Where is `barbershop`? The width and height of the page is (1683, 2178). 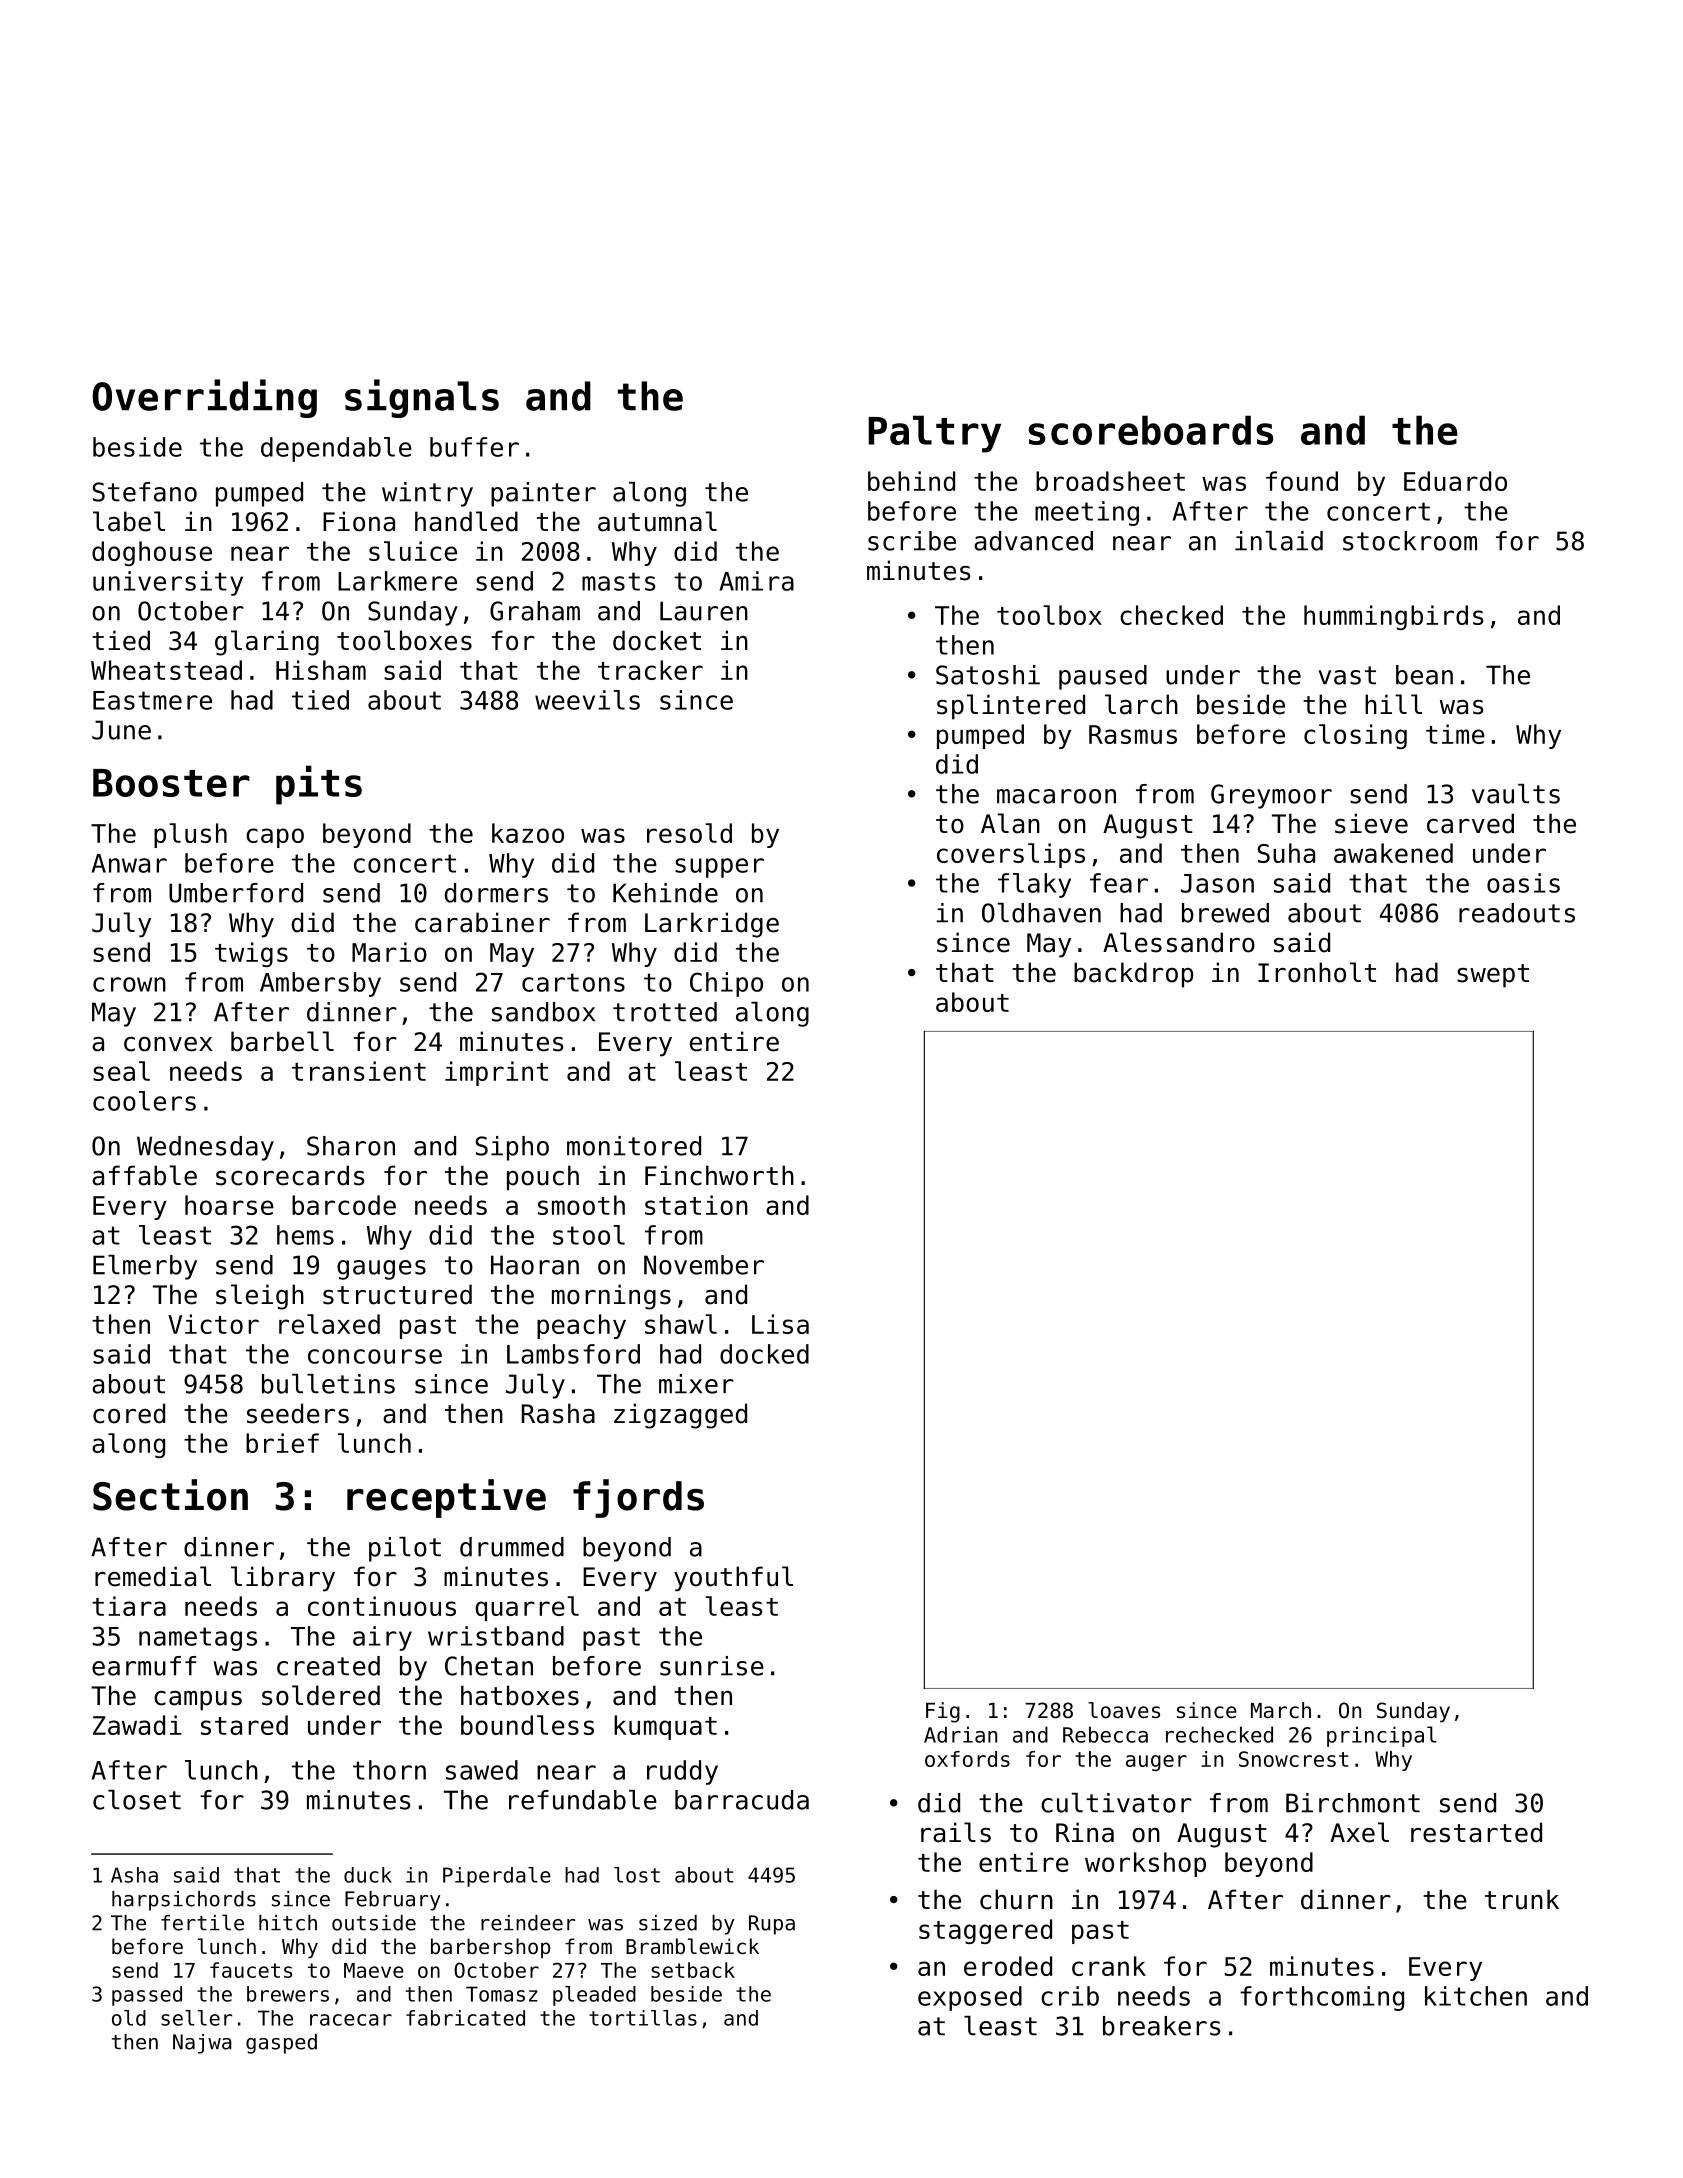 barbershop is located at coordinates (490, 1948).
